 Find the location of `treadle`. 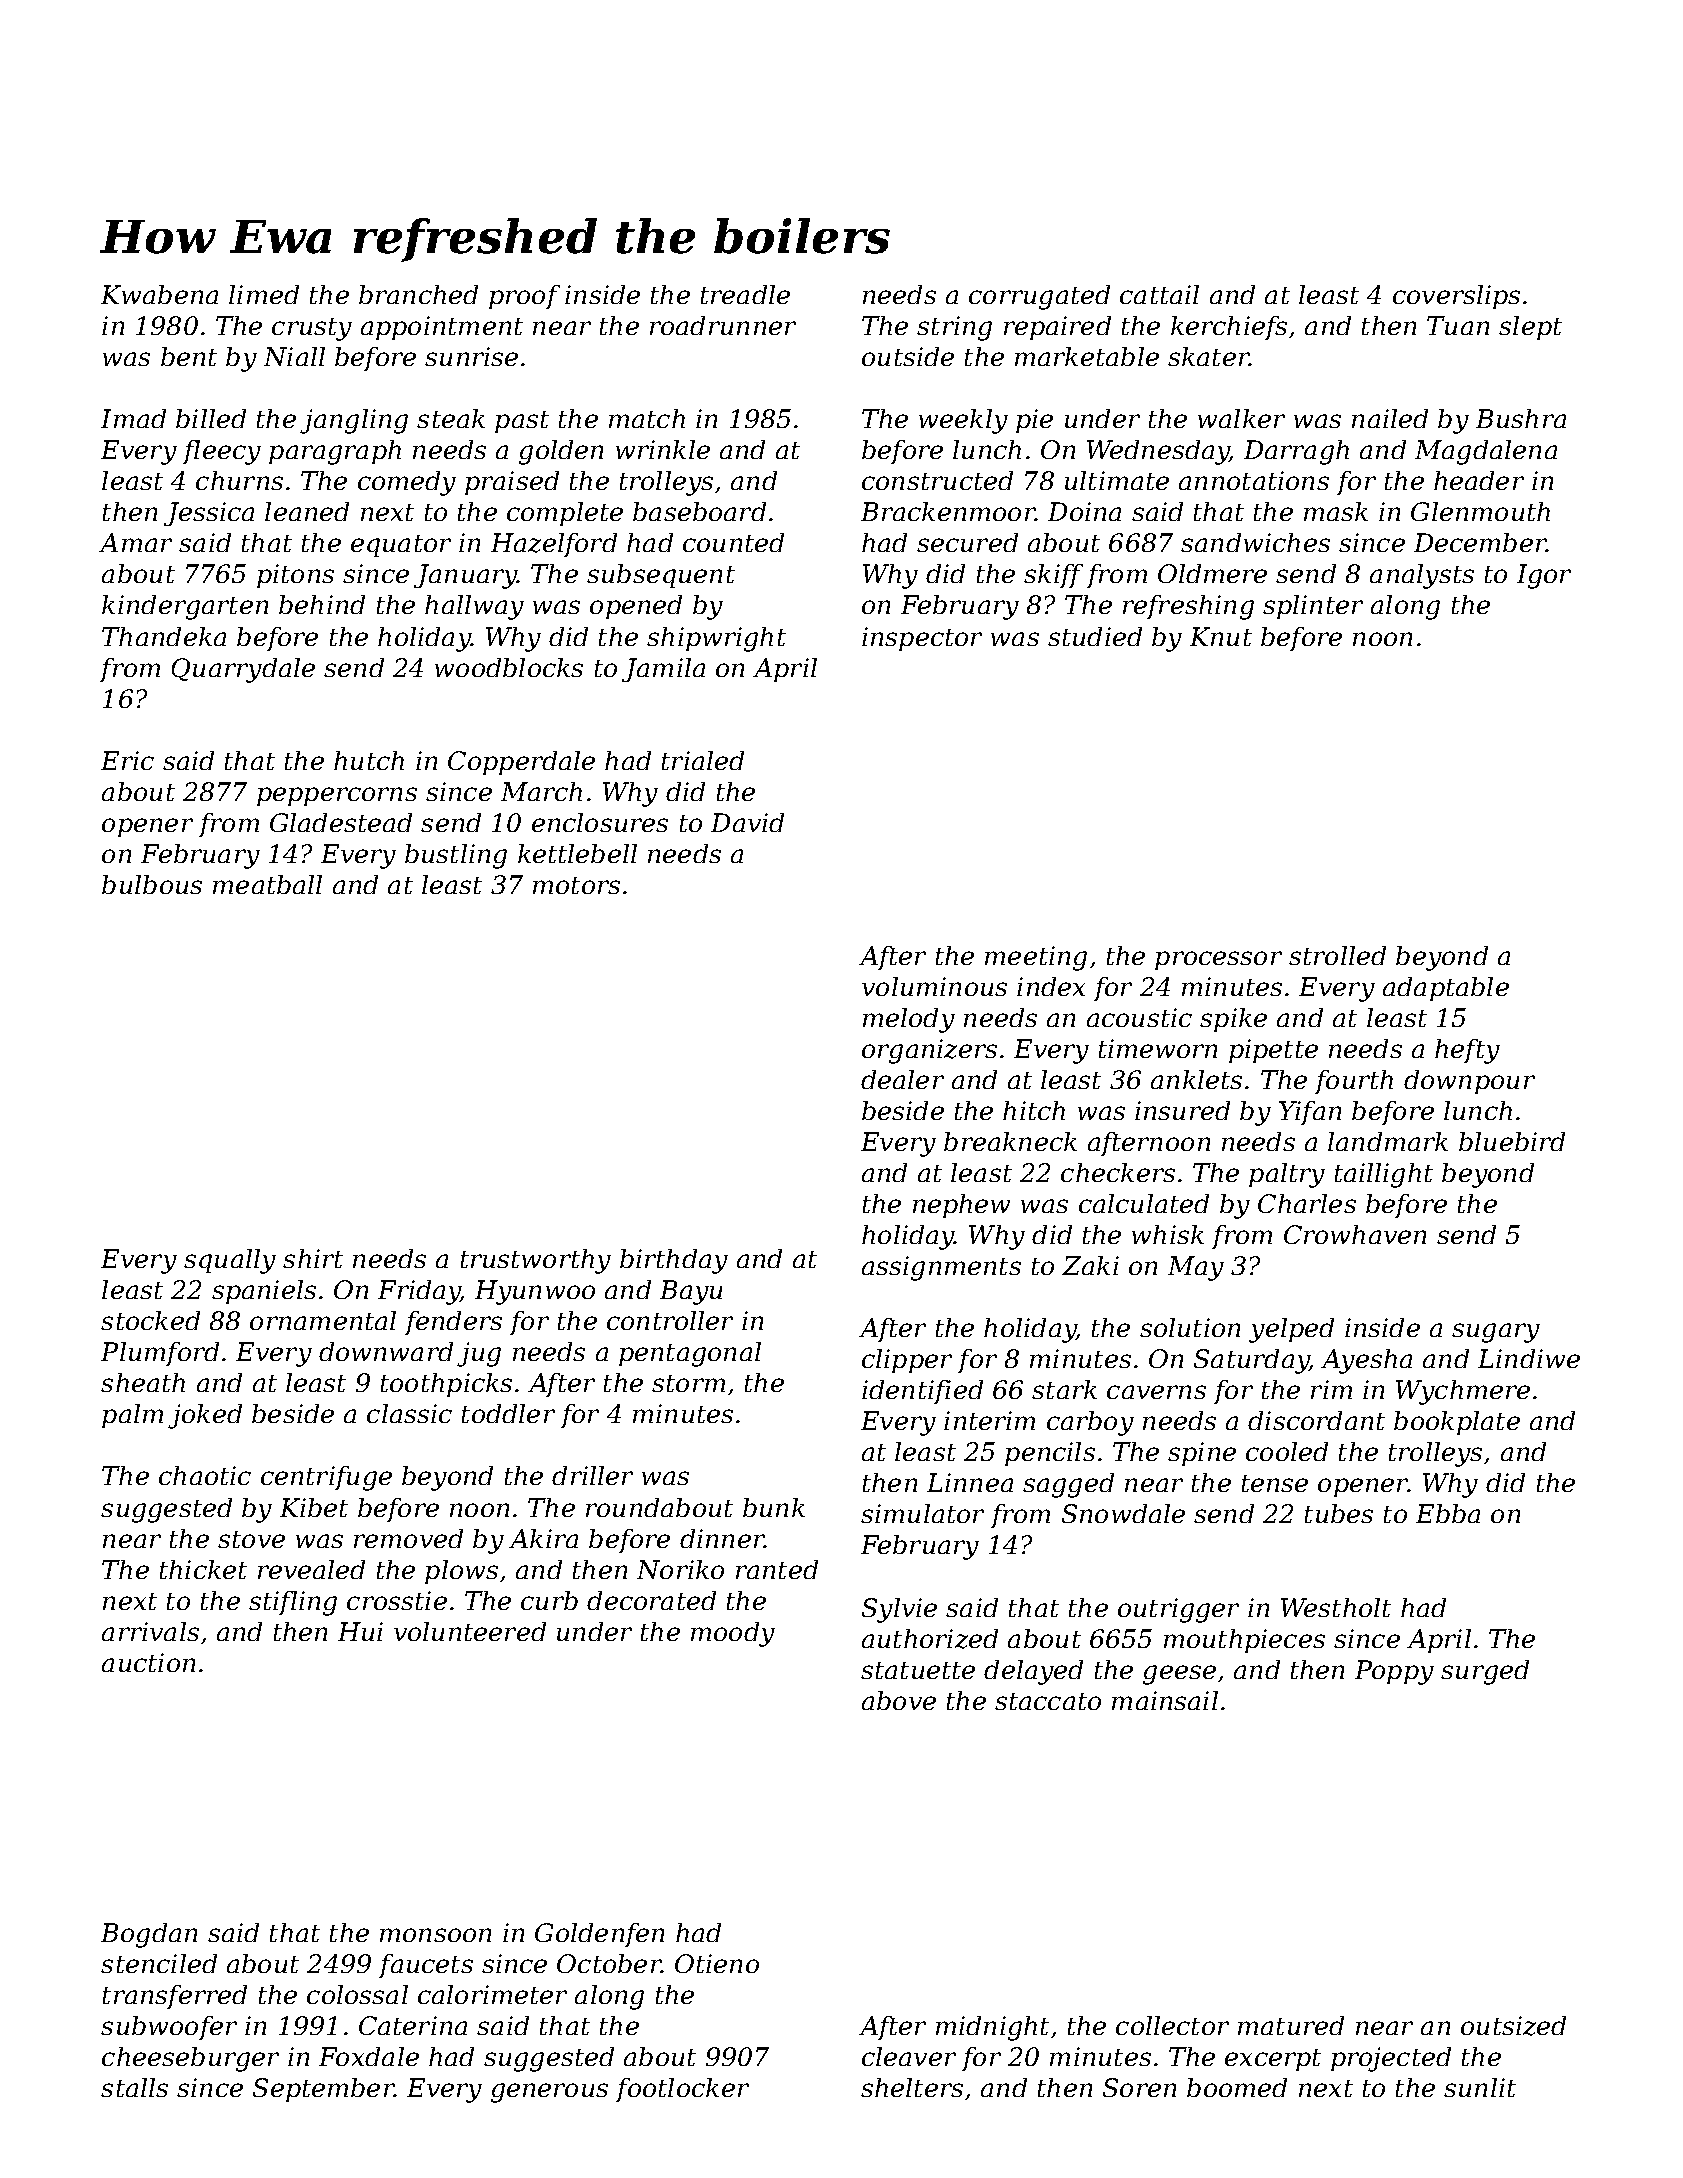

treadle is located at coordinates (745, 294).
